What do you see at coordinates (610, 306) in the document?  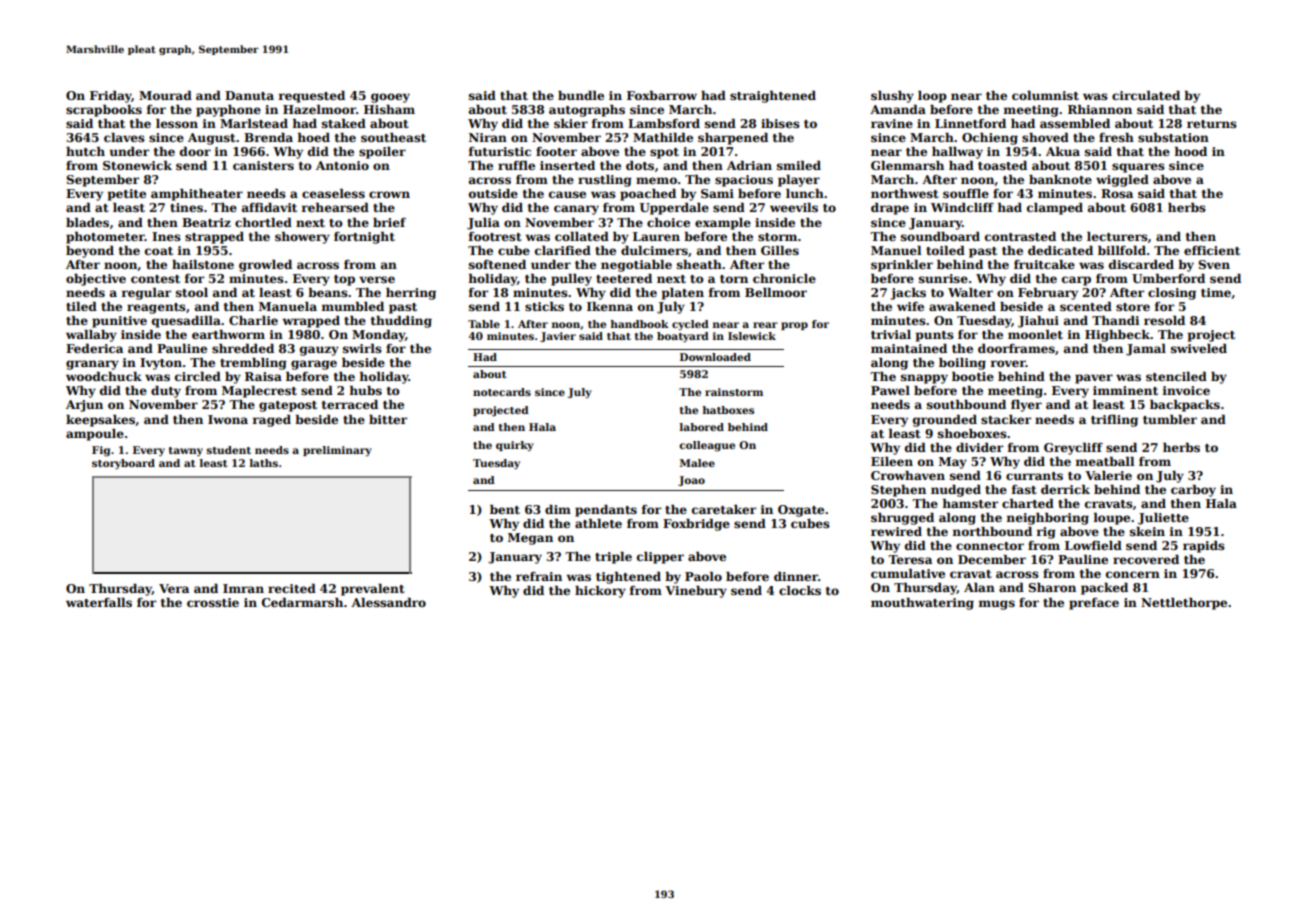 I see `Ikenna` at bounding box center [610, 306].
